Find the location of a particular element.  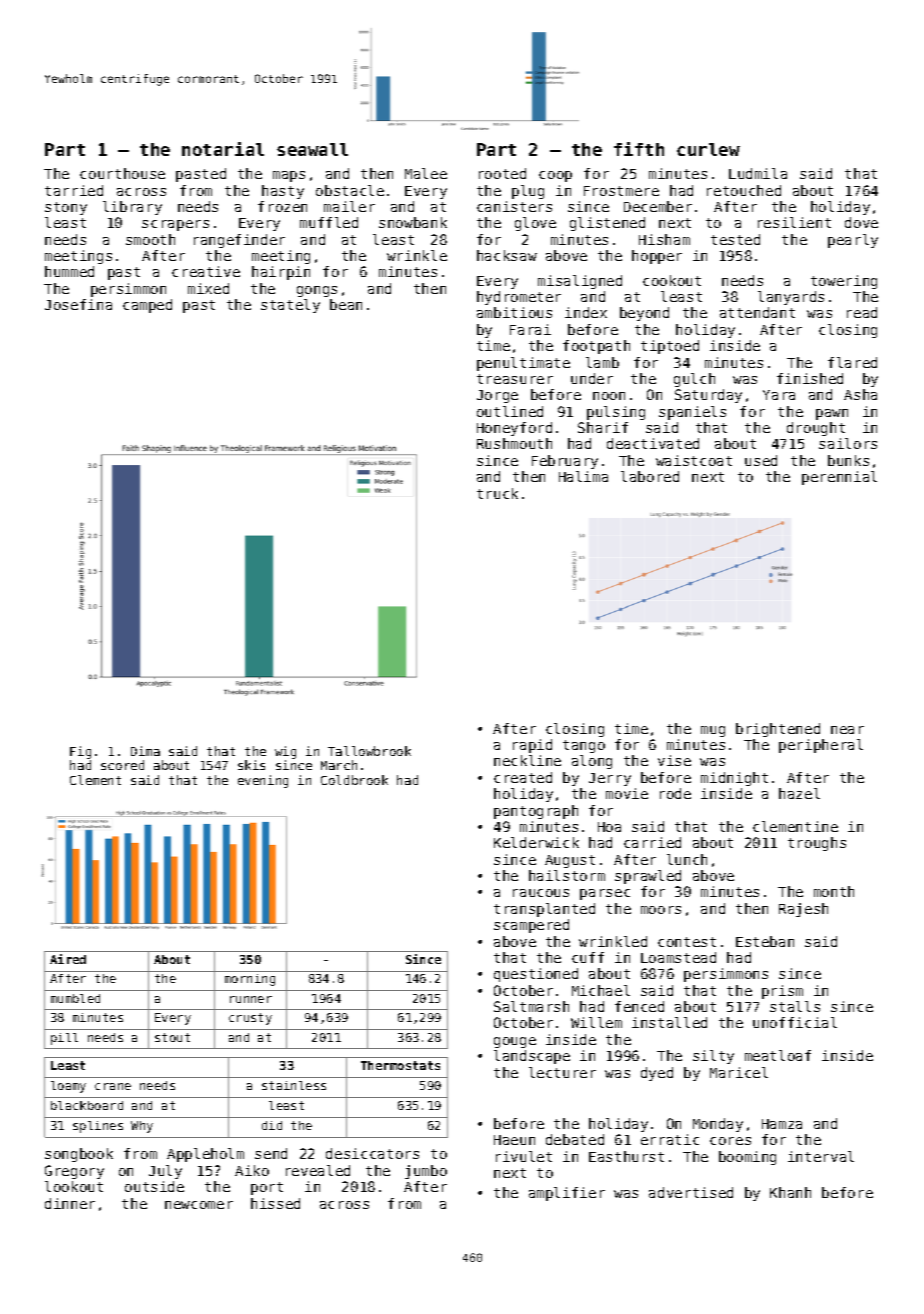

meatloaf is located at coordinates (778, 1055).
